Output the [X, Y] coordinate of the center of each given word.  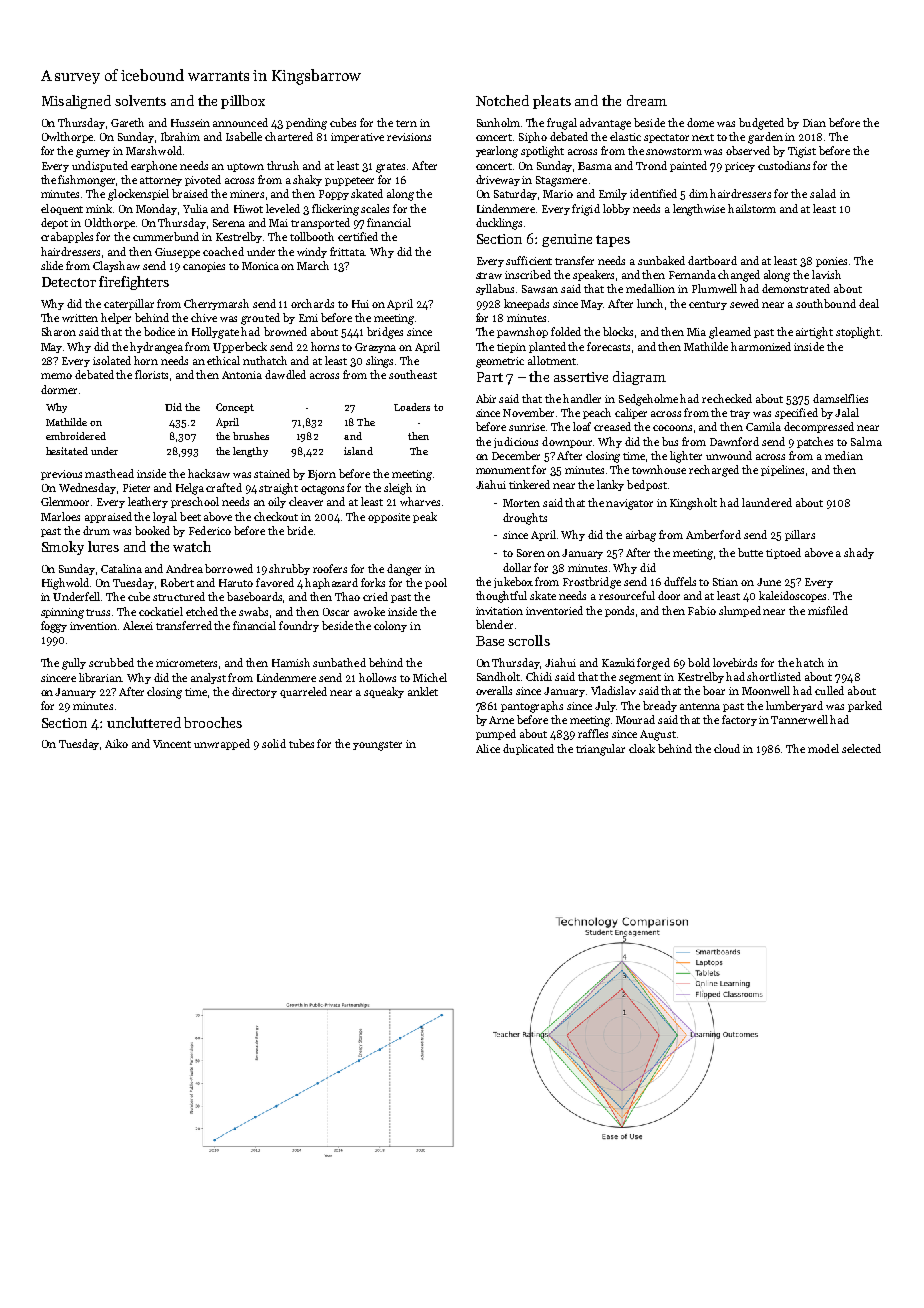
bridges [385, 333]
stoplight [858, 333]
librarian [101, 677]
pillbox [243, 102]
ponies [831, 262]
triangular [600, 750]
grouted [260, 319]
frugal [562, 124]
